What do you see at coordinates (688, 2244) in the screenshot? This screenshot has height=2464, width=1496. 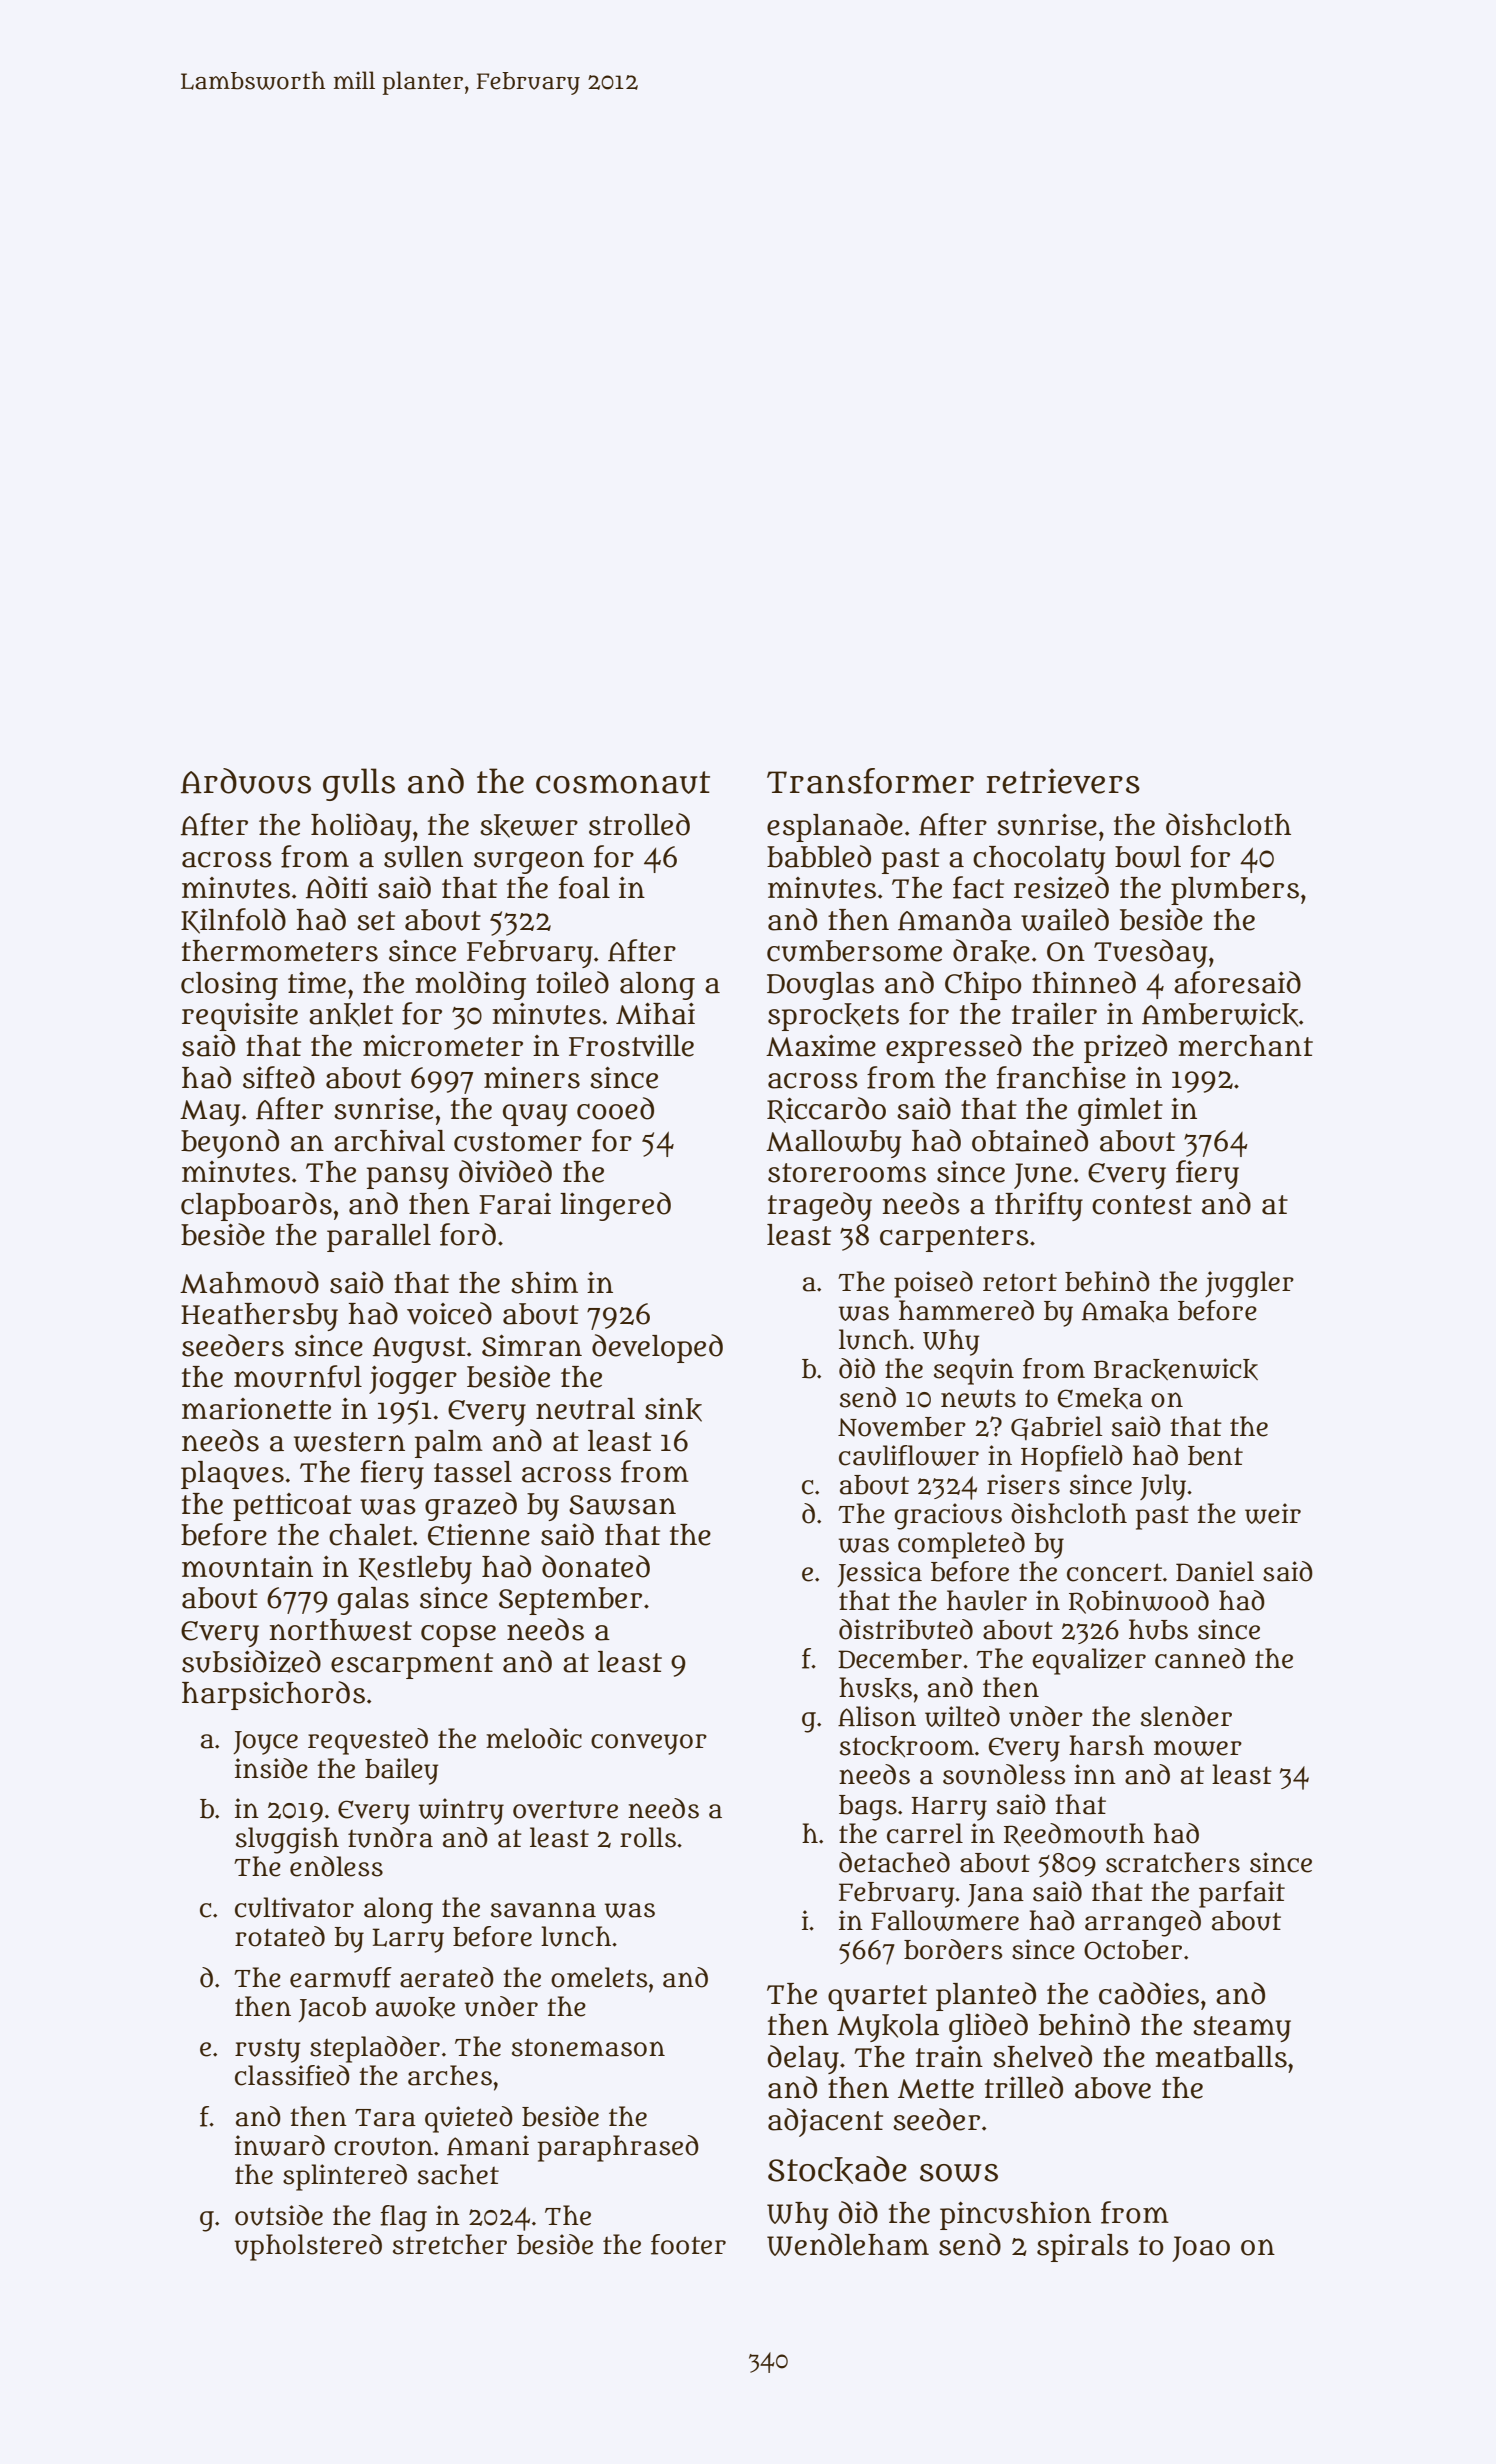 I see `footer` at bounding box center [688, 2244].
